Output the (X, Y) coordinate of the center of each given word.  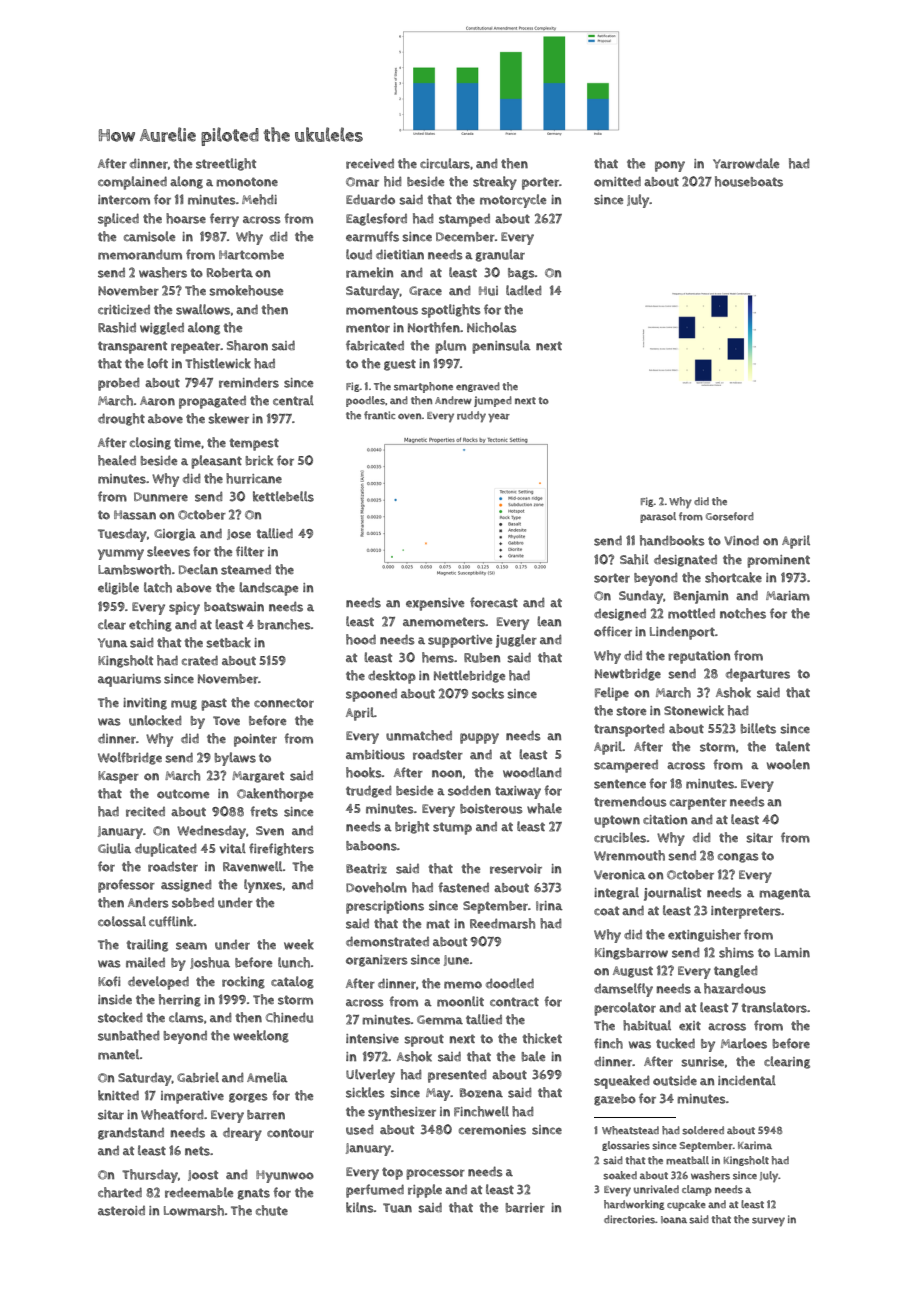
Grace (425, 291)
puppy (479, 738)
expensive (435, 604)
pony (670, 166)
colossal (122, 921)
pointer (255, 740)
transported (629, 730)
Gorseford (730, 516)
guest (400, 365)
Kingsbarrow (631, 954)
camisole (149, 236)
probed (119, 384)
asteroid (121, 1211)
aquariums (129, 680)
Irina (549, 906)
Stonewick (694, 710)
